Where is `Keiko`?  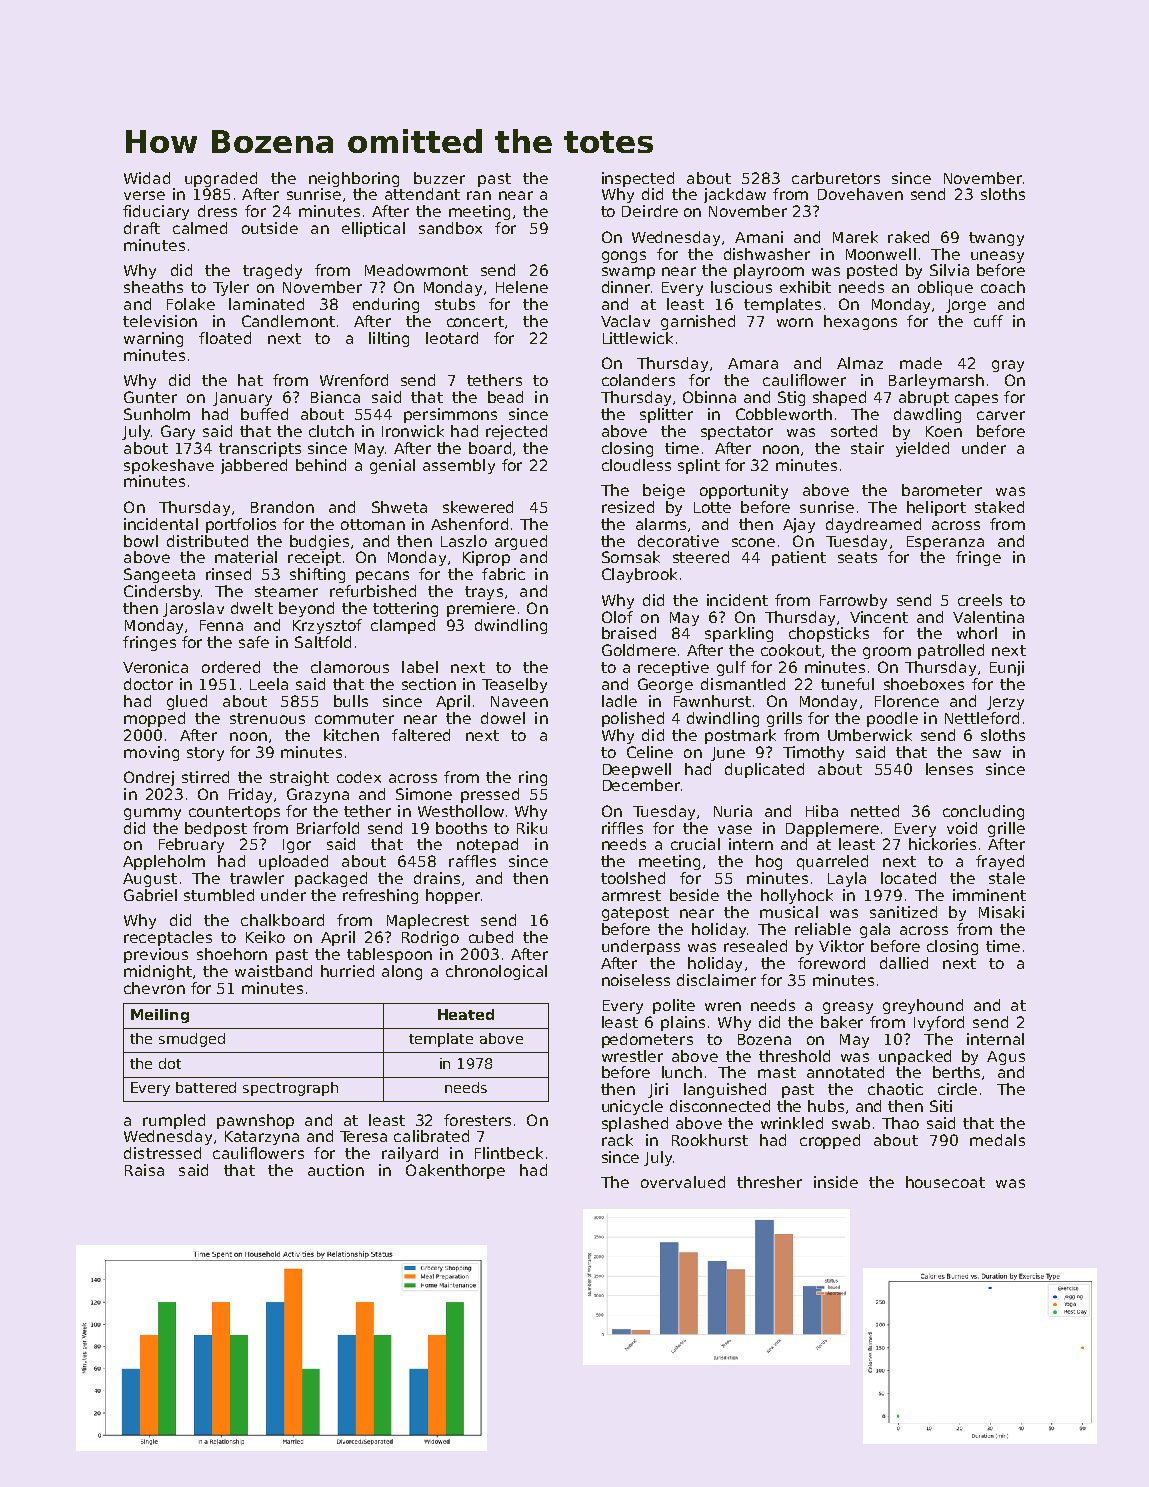 Keiko is located at coordinates (265, 937).
